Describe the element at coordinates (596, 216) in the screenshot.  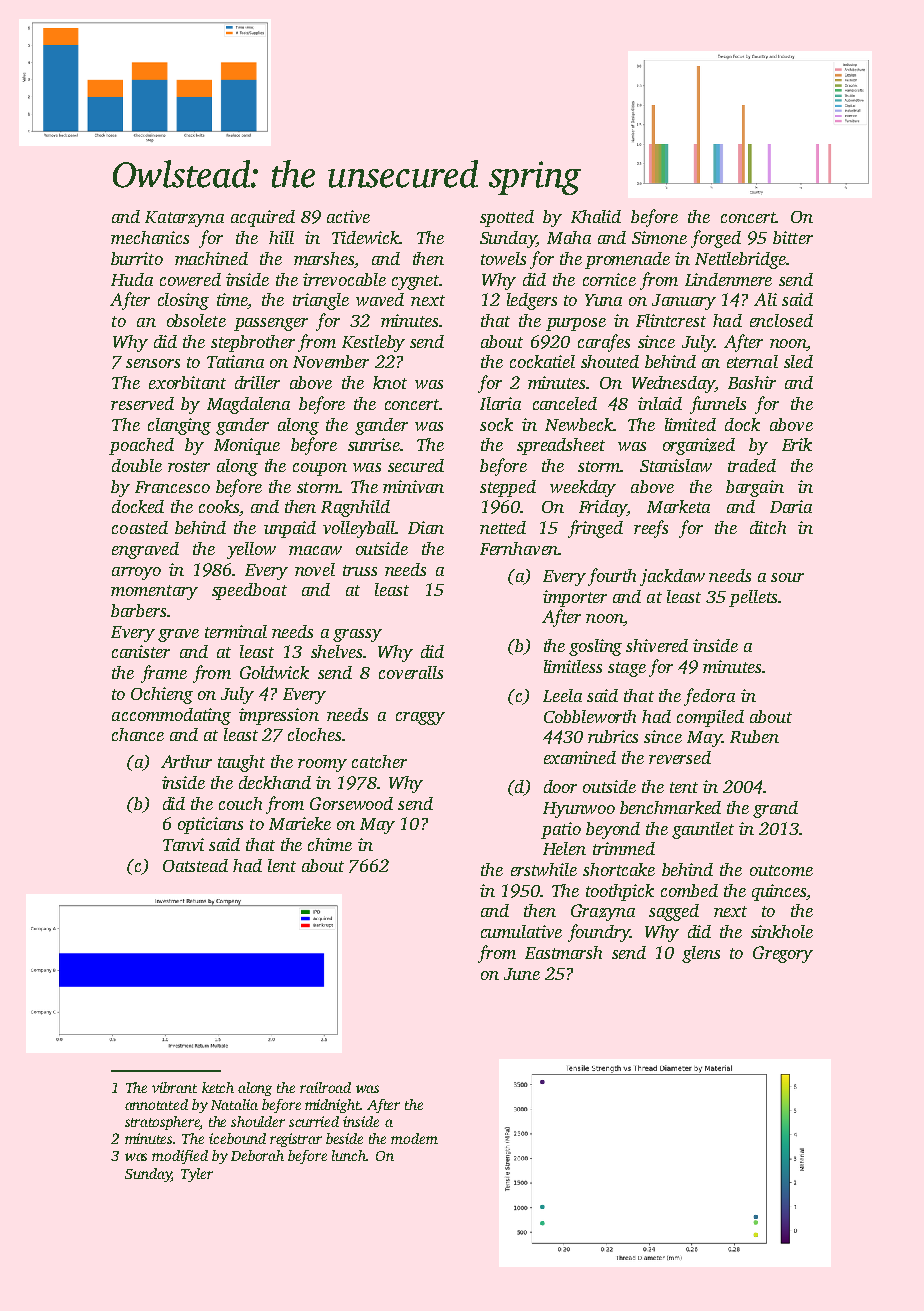
I see `Khalid` at that location.
